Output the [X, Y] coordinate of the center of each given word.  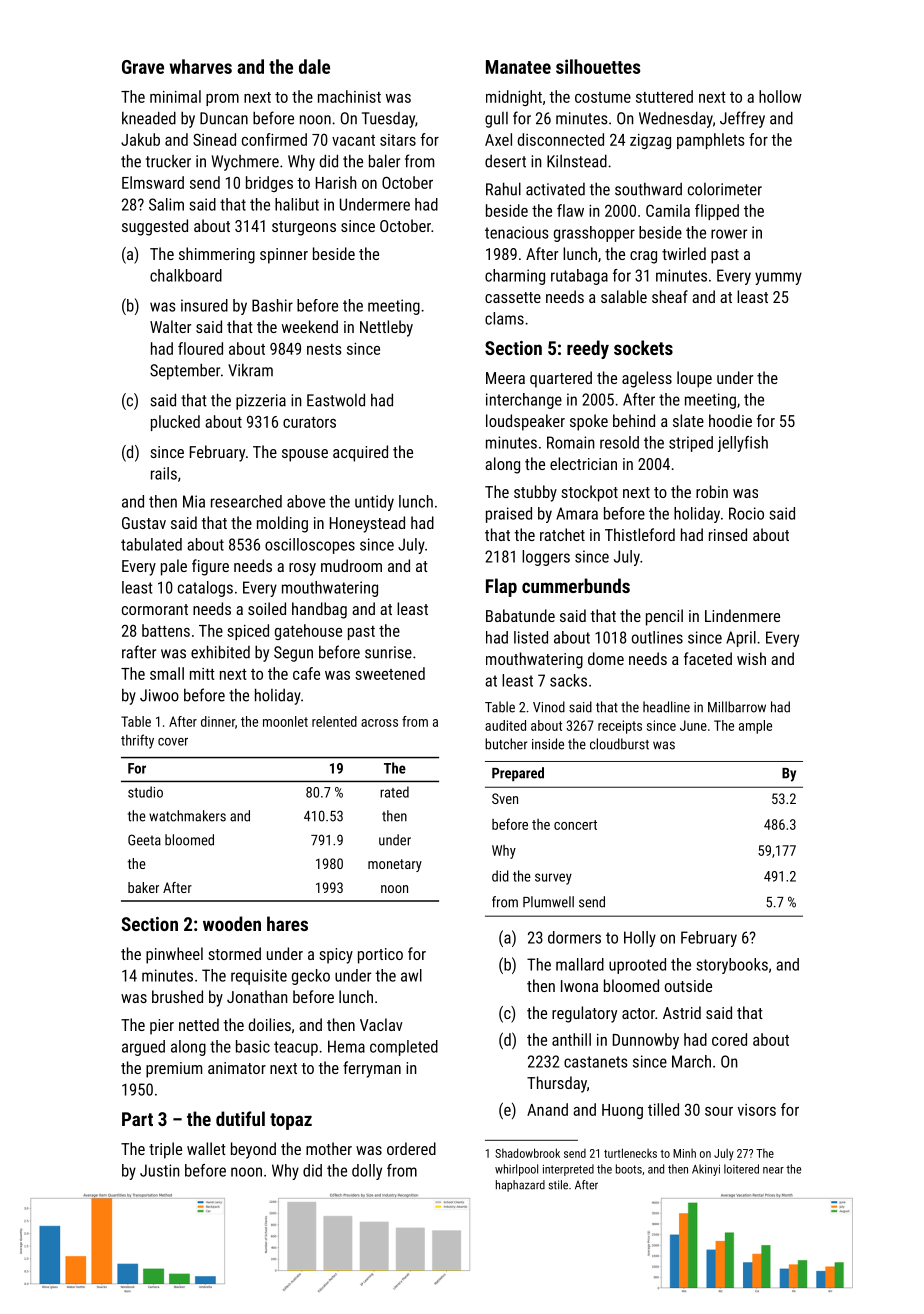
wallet [206, 1148]
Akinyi [706, 1170]
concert [575, 825]
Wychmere [245, 163]
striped [691, 444]
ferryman [372, 1069]
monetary [395, 865]
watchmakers [187, 816]
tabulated [151, 544]
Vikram [250, 370]
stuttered [664, 96]
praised [509, 515]
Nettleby [386, 328]
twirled [684, 253]
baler [384, 161]
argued [143, 1048]
